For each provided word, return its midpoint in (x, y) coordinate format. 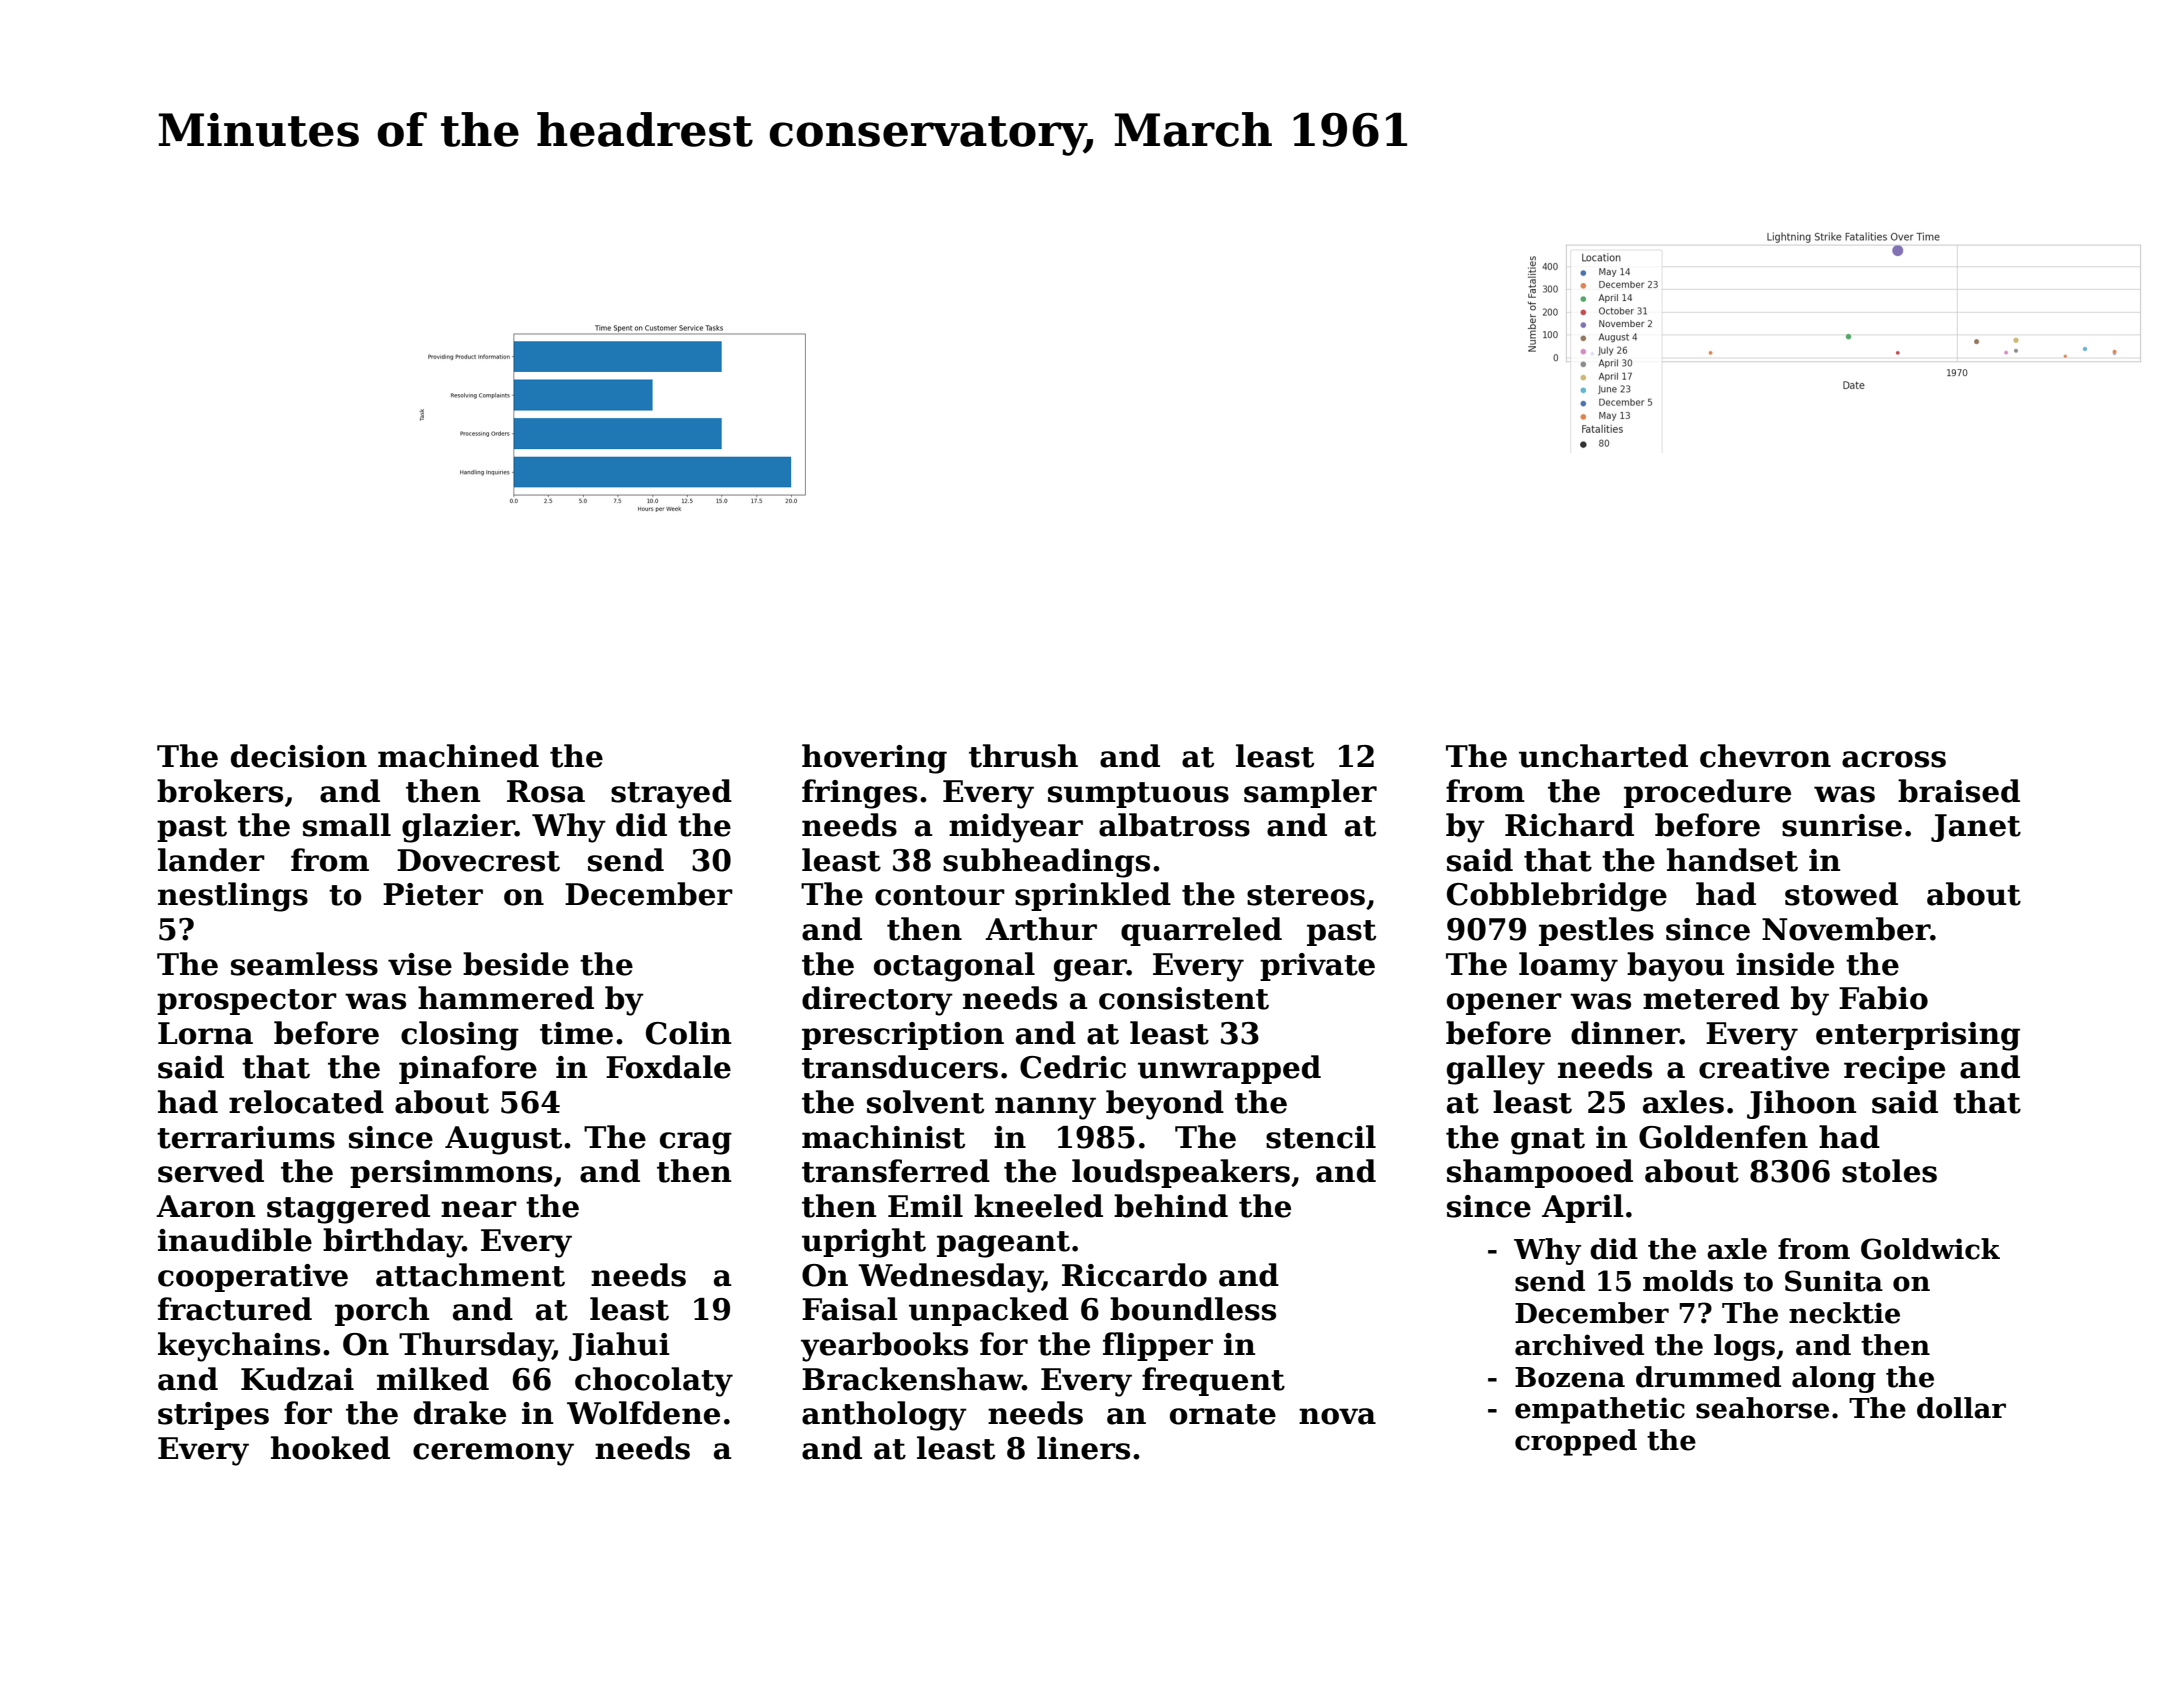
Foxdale (668, 1067)
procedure (1707, 793)
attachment (470, 1275)
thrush (1023, 756)
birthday (393, 1243)
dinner (1625, 1033)
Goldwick (1930, 1249)
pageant (1003, 1244)
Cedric (1073, 1067)
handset (1732, 860)
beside (516, 964)
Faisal (850, 1309)
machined (458, 756)
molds (1688, 1281)
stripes (213, 1416)
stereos (1306, 895)
